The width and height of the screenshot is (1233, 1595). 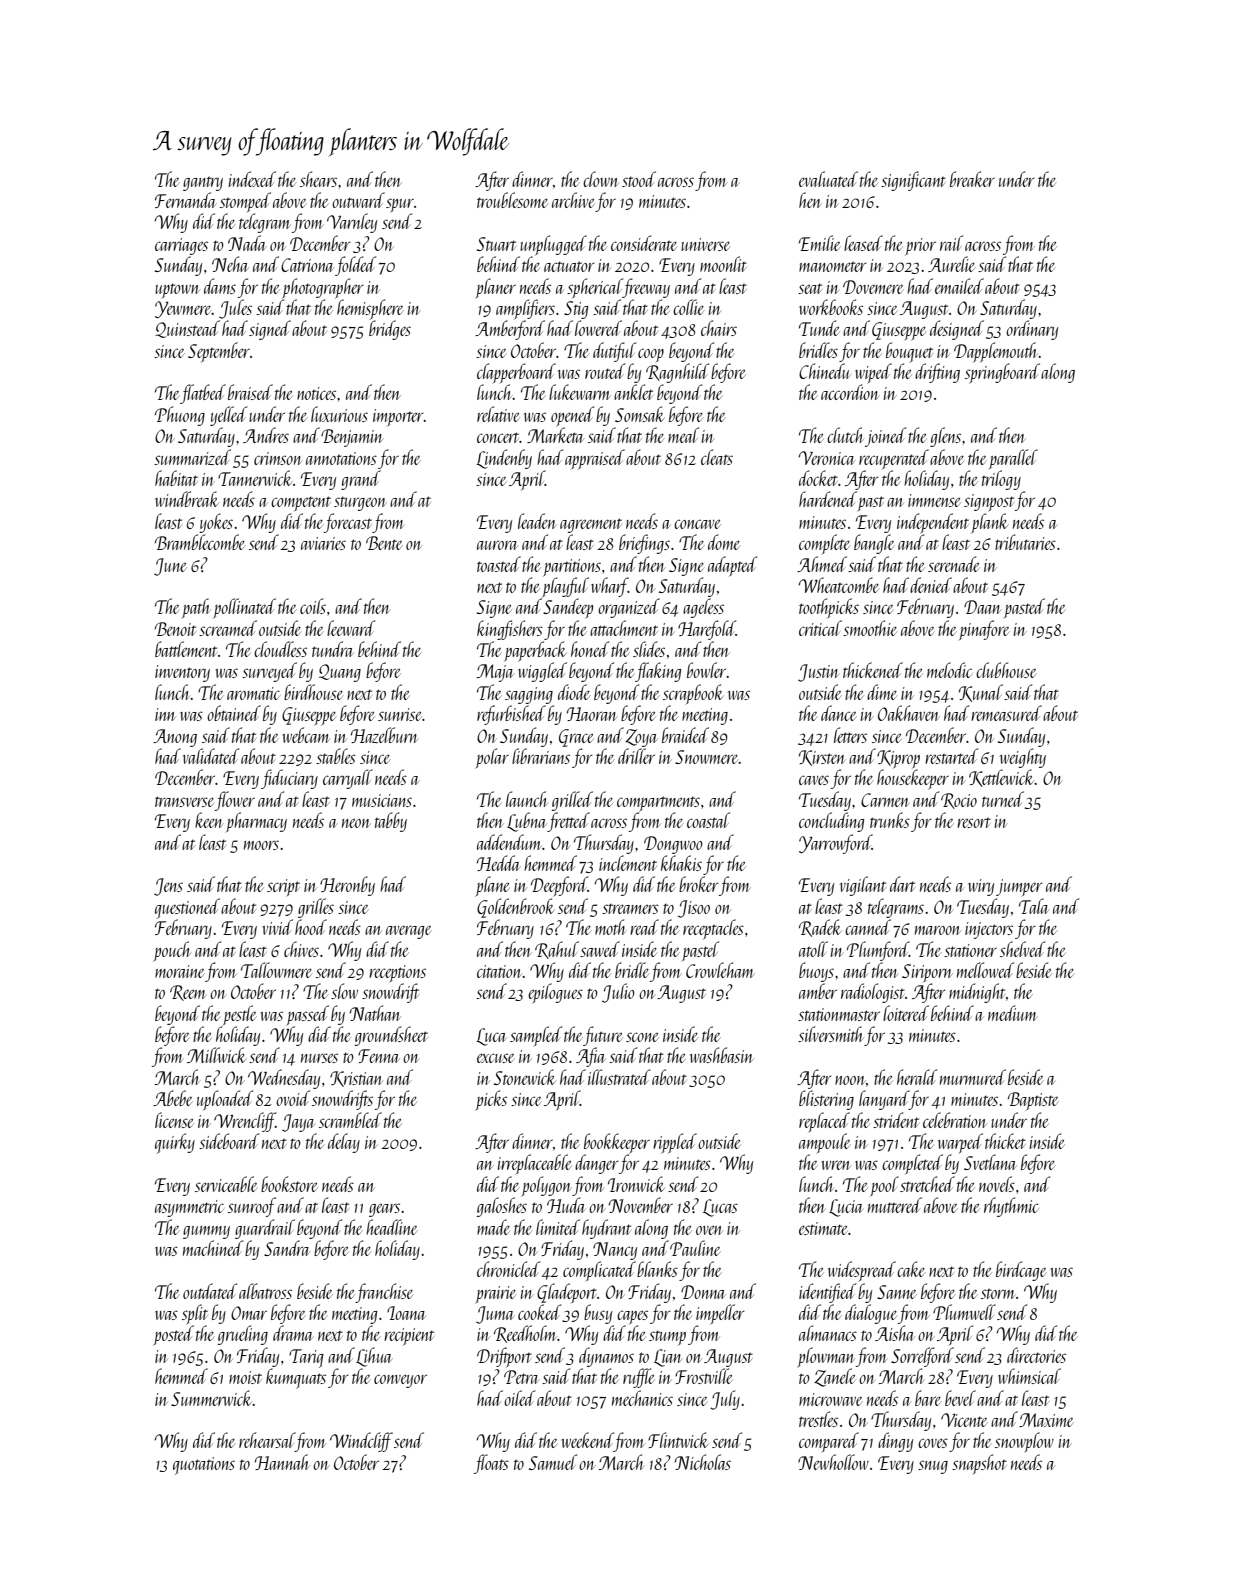 What do you see at coordinates (873, 993) in the screenshot?
I see `radiologist` at bounding box center [873, 993].
